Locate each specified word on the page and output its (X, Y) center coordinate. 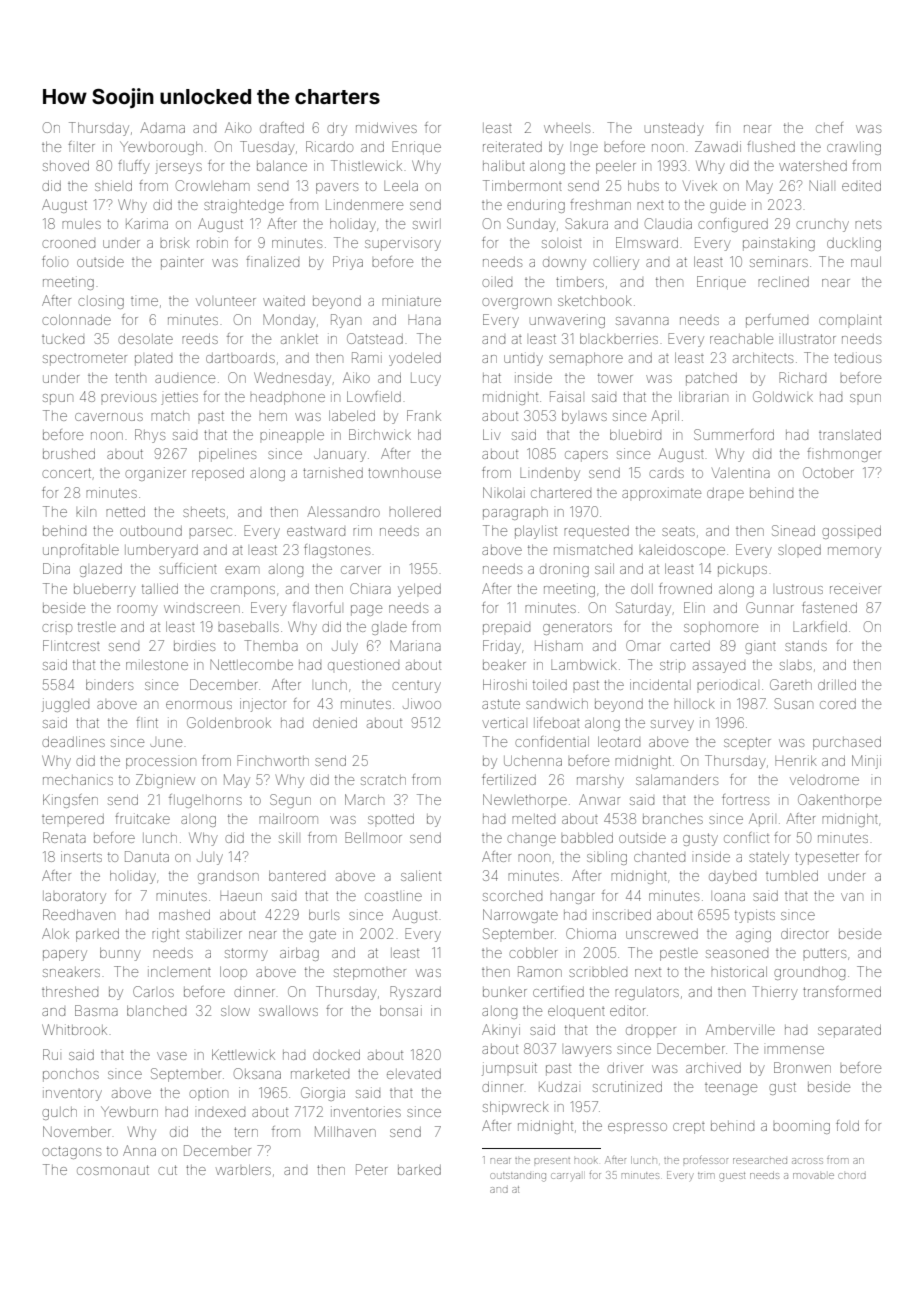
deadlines (73, 741)
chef (829, 127)
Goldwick (783, 396)
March (364, 799)
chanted (659, 857)
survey (672, 725)
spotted (391, 819)
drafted (282, 127)
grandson (228, 877)
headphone (287, 398)
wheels (567, 128)
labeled (352, 416)
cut (167, 1170)
